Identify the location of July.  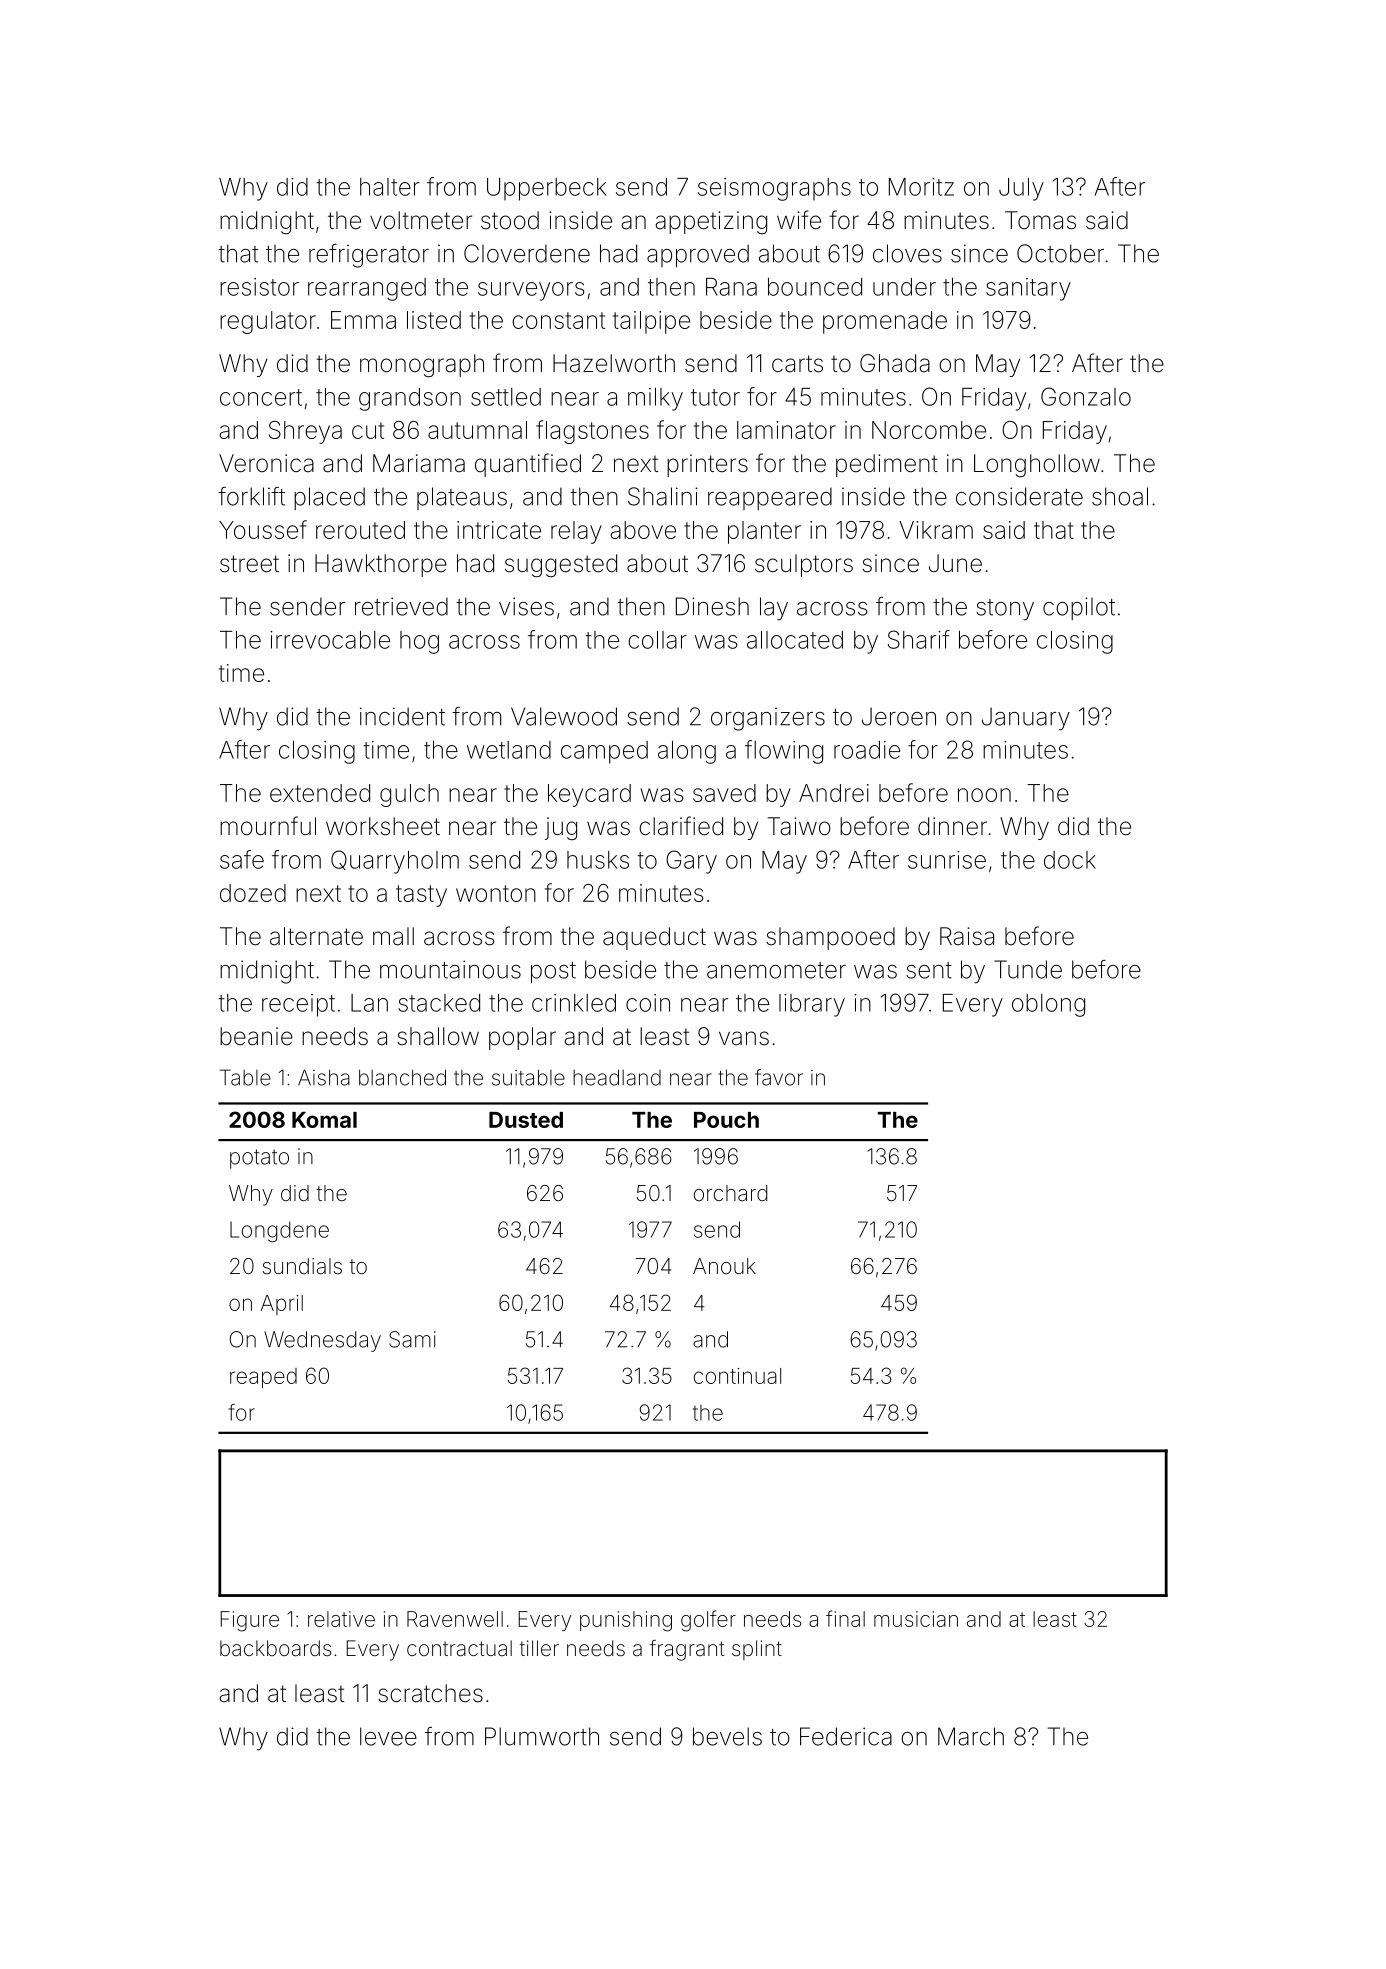
(1021, 189).
